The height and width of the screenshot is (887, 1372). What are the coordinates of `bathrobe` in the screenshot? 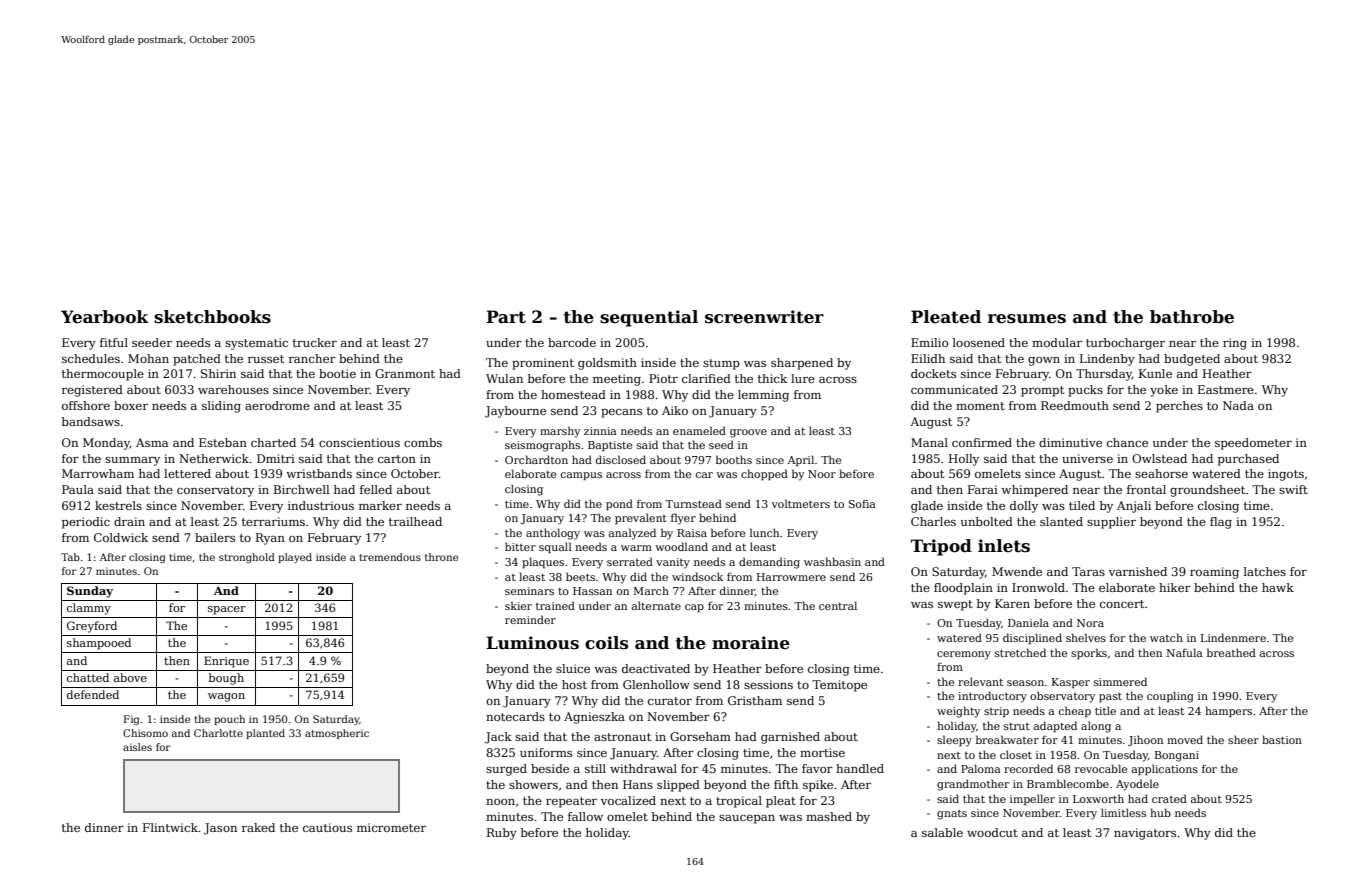 It's located at (1192, 317).
